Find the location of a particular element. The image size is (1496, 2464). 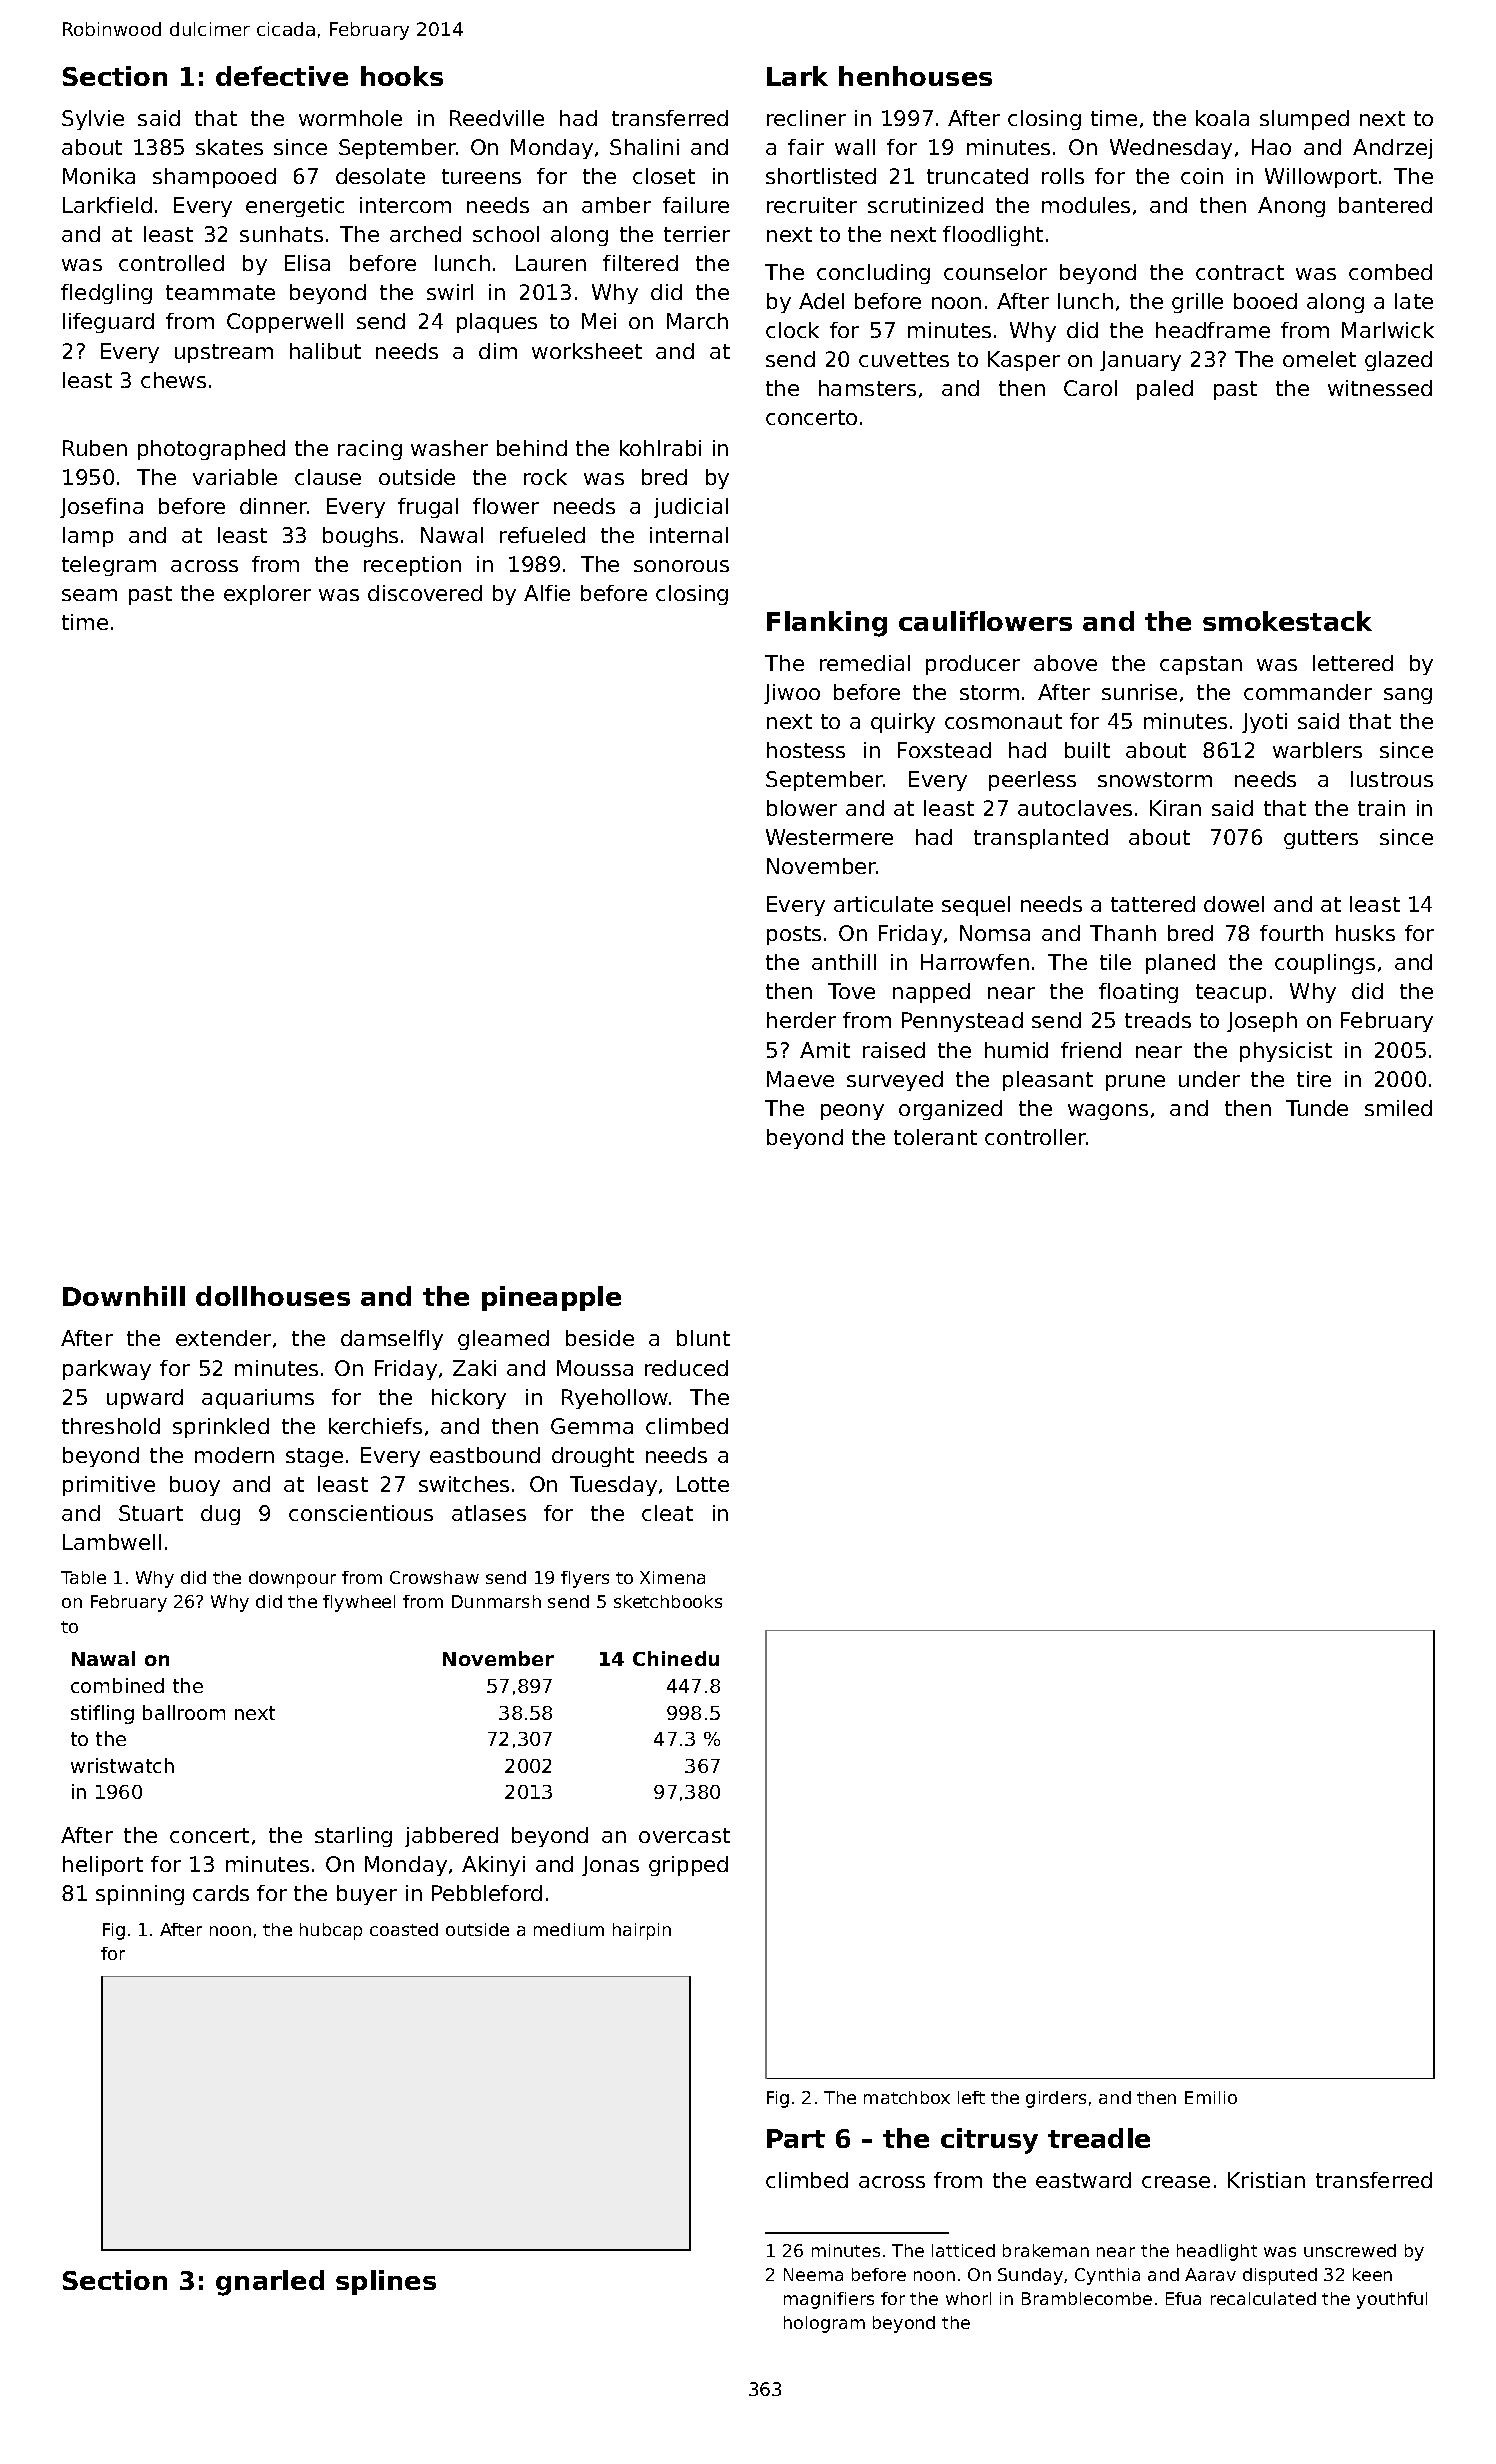

gnarled is located at coordinates (270, 2283).
